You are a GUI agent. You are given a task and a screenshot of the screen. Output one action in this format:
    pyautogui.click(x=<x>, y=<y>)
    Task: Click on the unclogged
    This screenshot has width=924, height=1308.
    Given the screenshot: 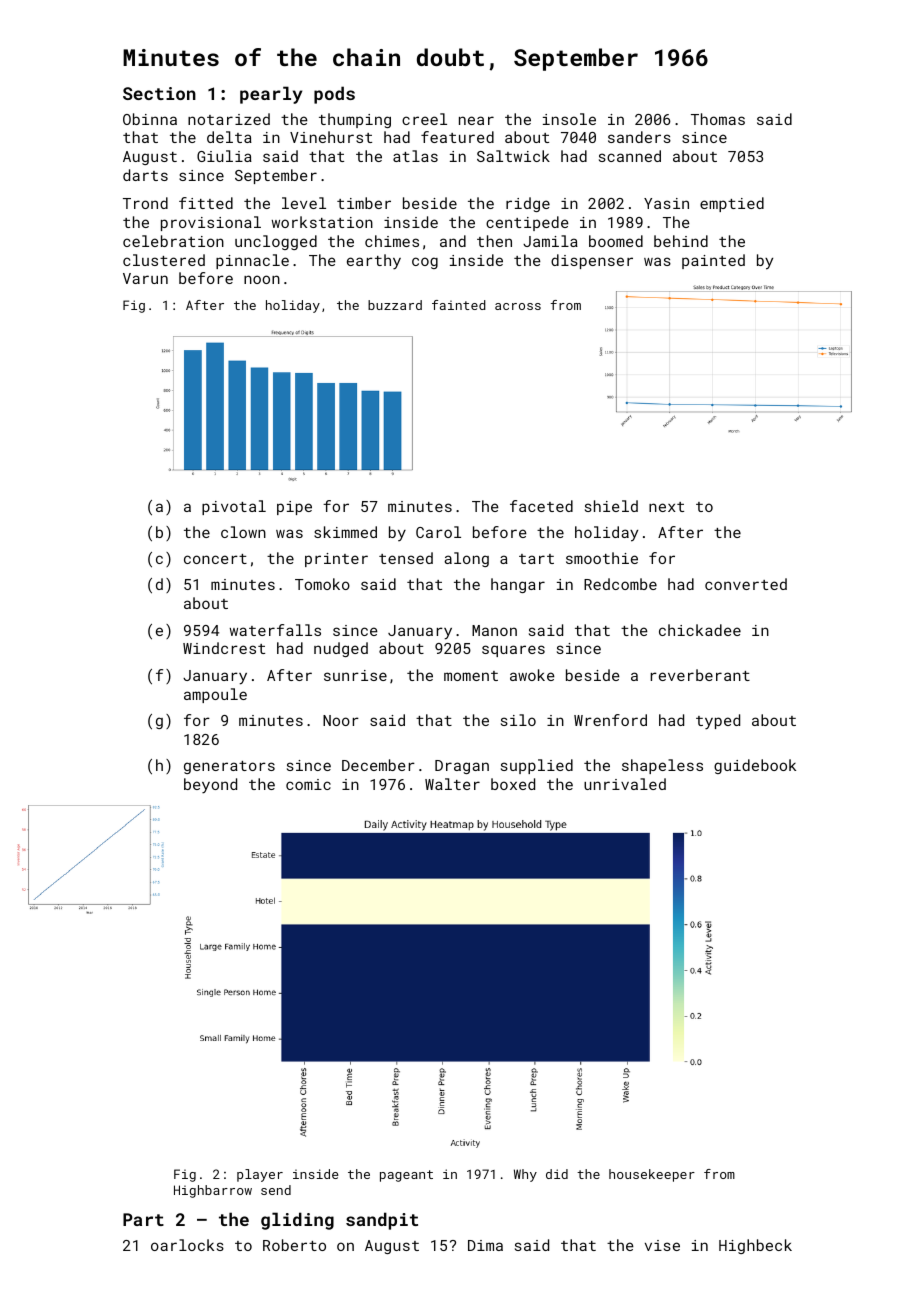 What is the action you would take?
    pyautogui.click(x=276, y=242)
